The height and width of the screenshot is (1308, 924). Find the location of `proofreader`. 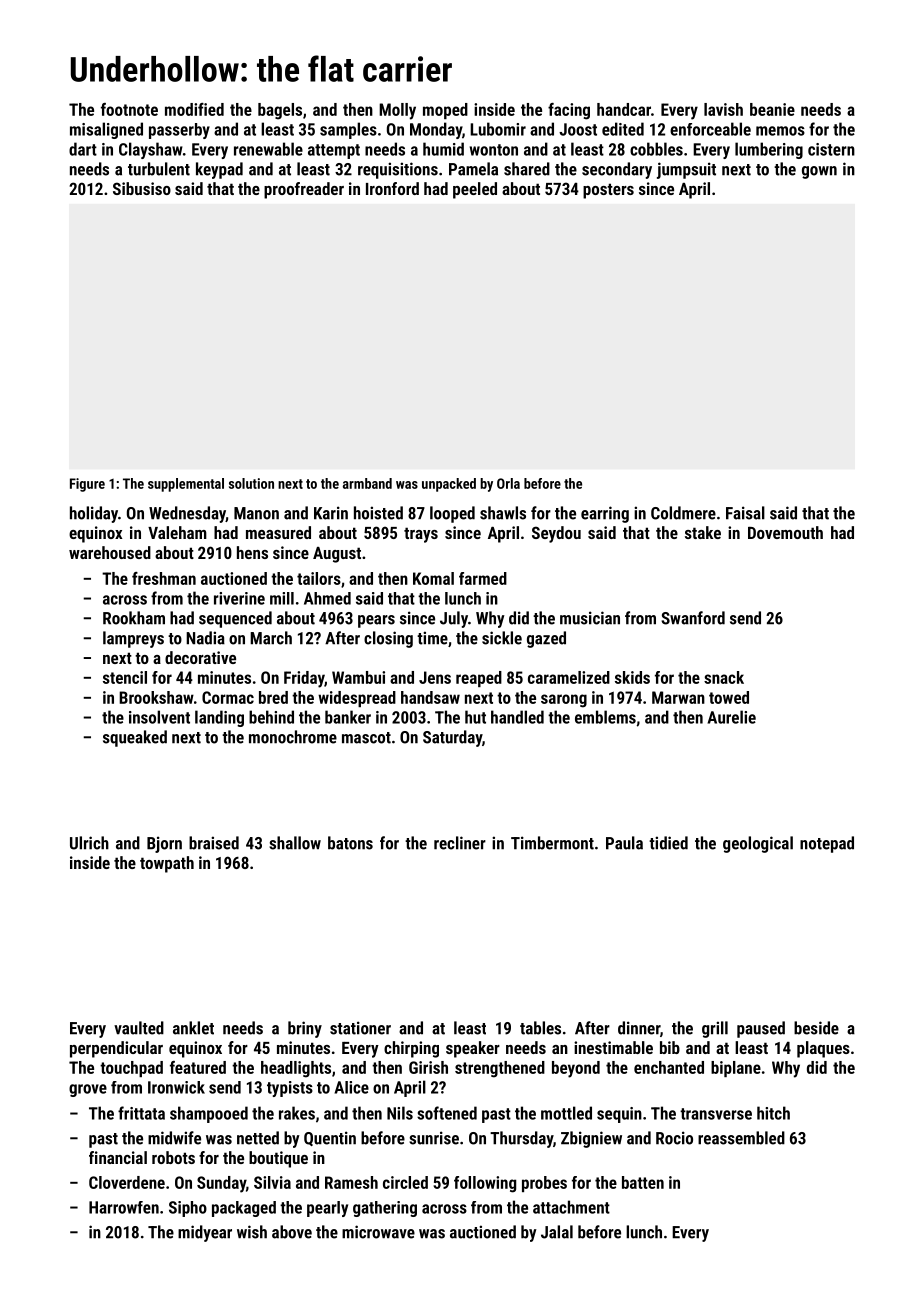

proofreader is located at coordinates (304, 190).
